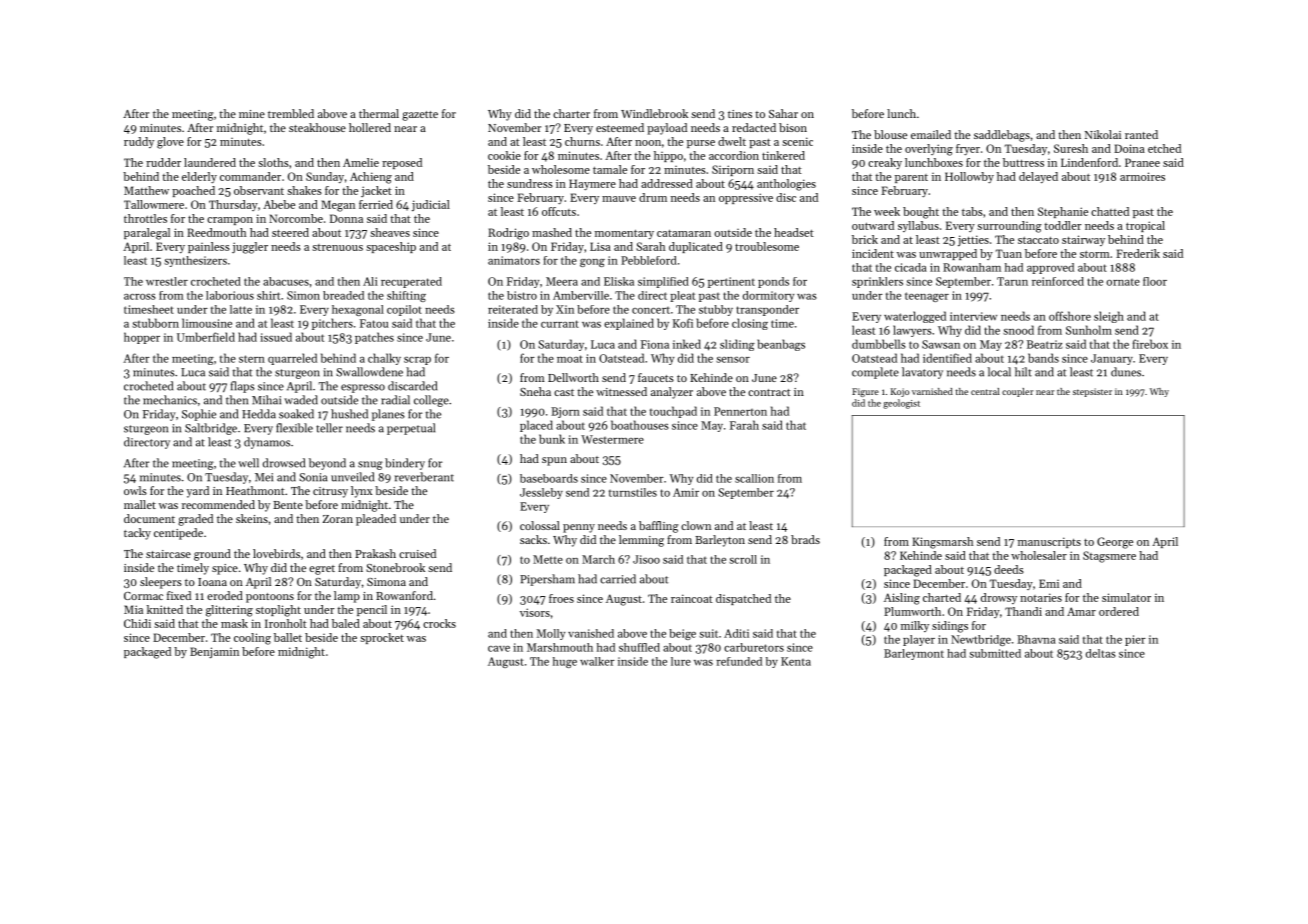  Describe the element at coordinates (914, 654) in the document. I see `Barleymont` at that location.
